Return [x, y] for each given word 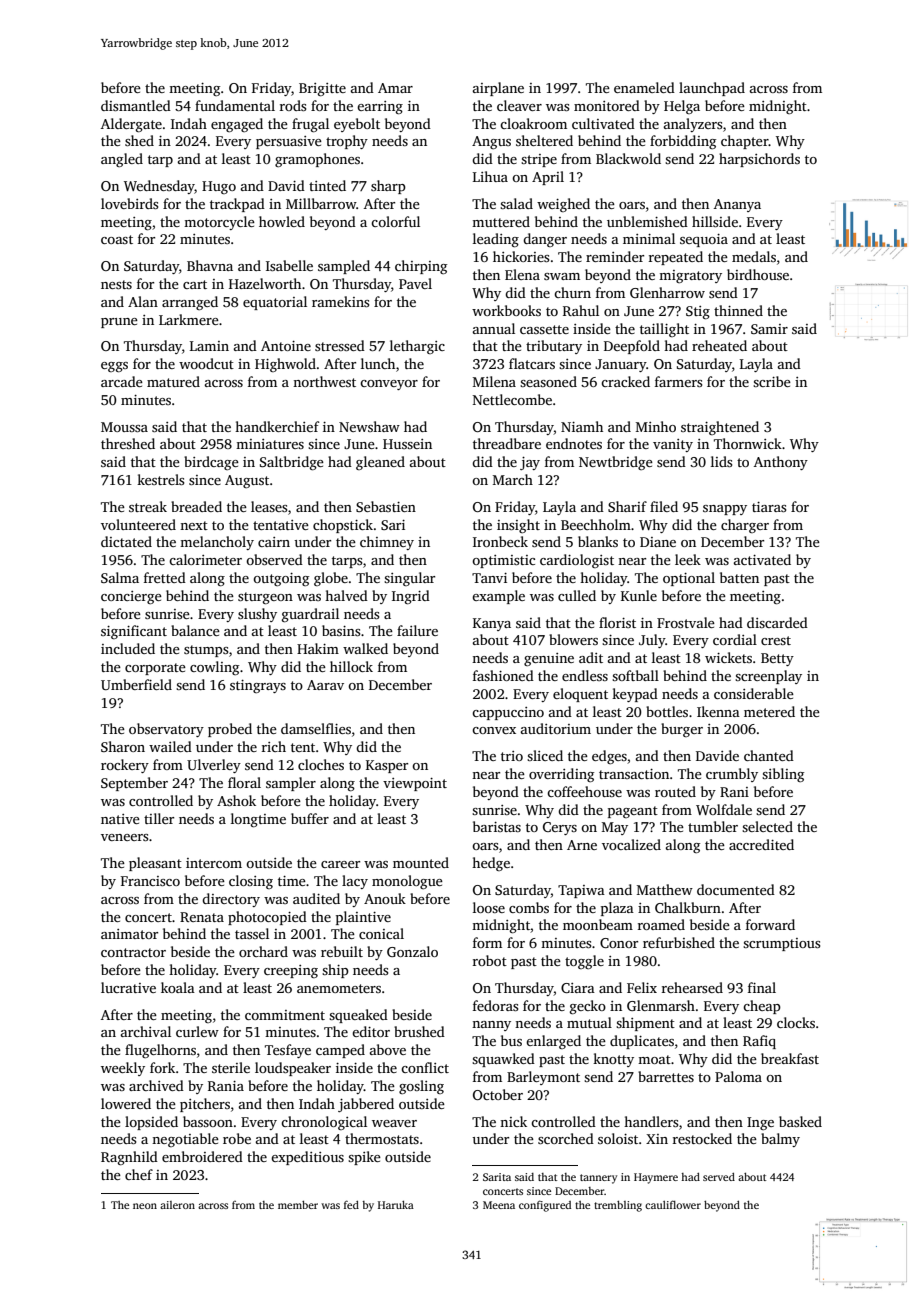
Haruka [396, 1205]
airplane [498, 89]
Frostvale [686, 622]
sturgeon [265, 598]
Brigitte [322, 90]
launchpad [712, 89]
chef [139, 1174]
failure [417, 630]
